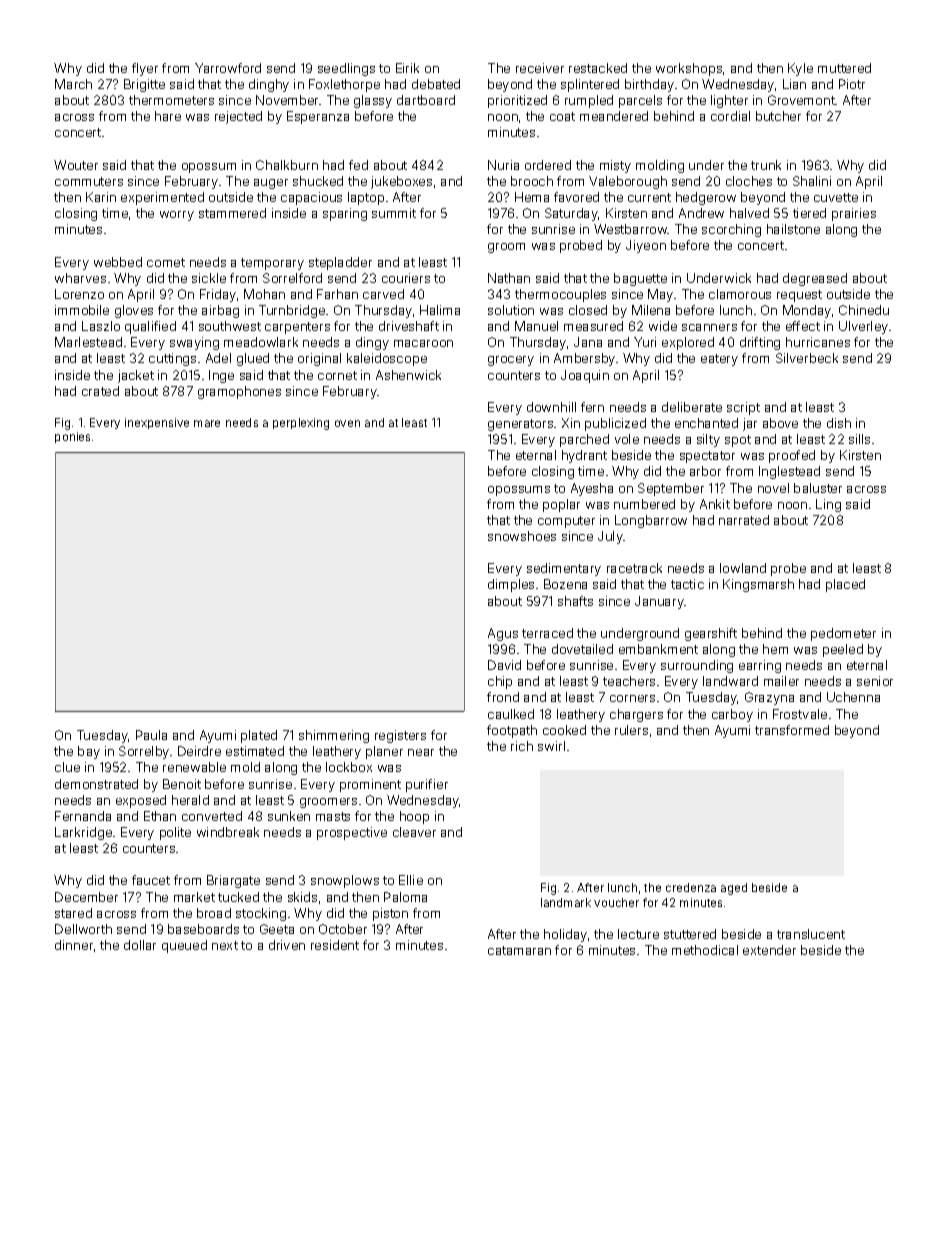  I want to click on cuvette, so click(836, 197).
